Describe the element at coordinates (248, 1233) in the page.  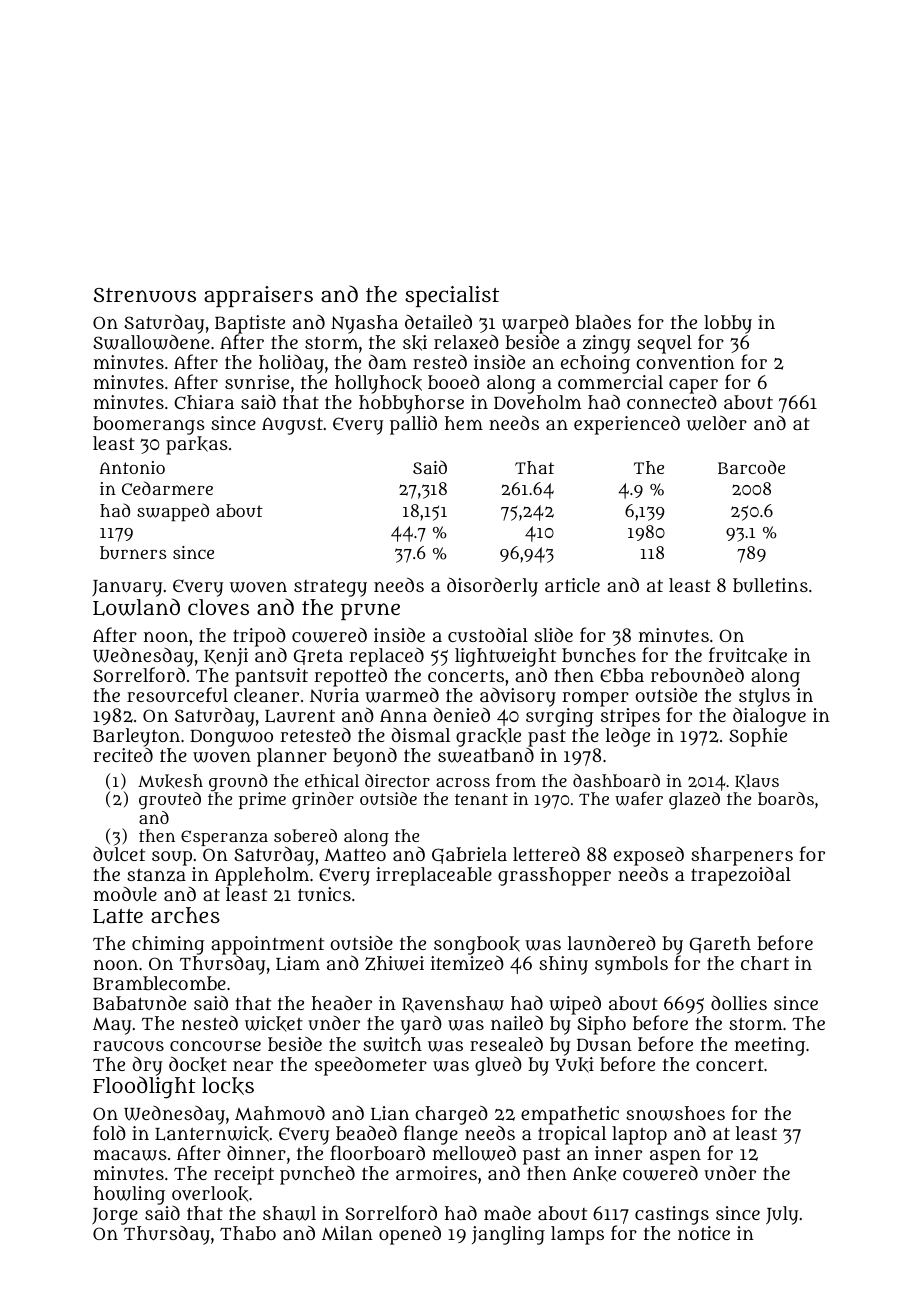
I see `Thabo` at that location.
